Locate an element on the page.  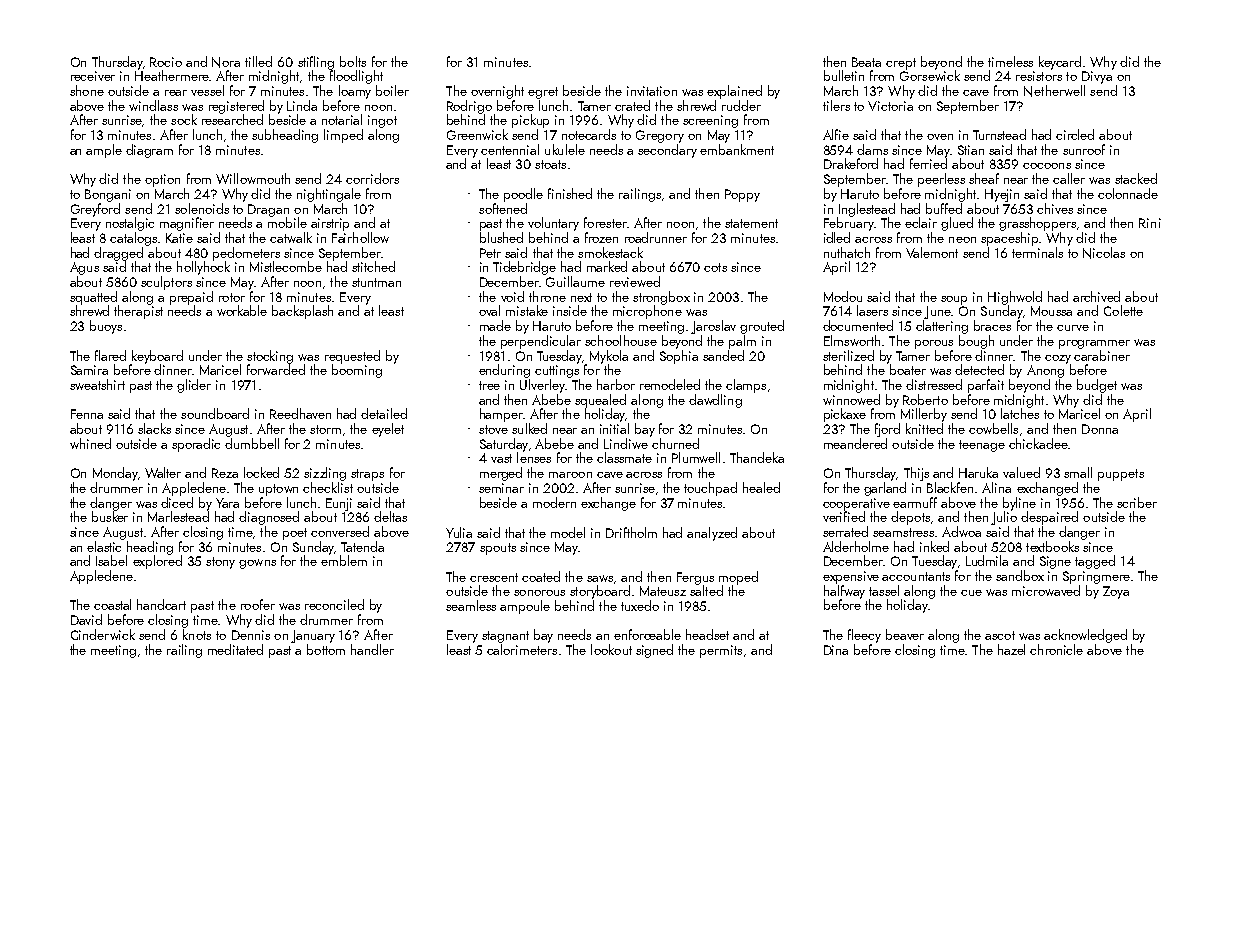
Cinderwick is located at coordinates (103, 634).
